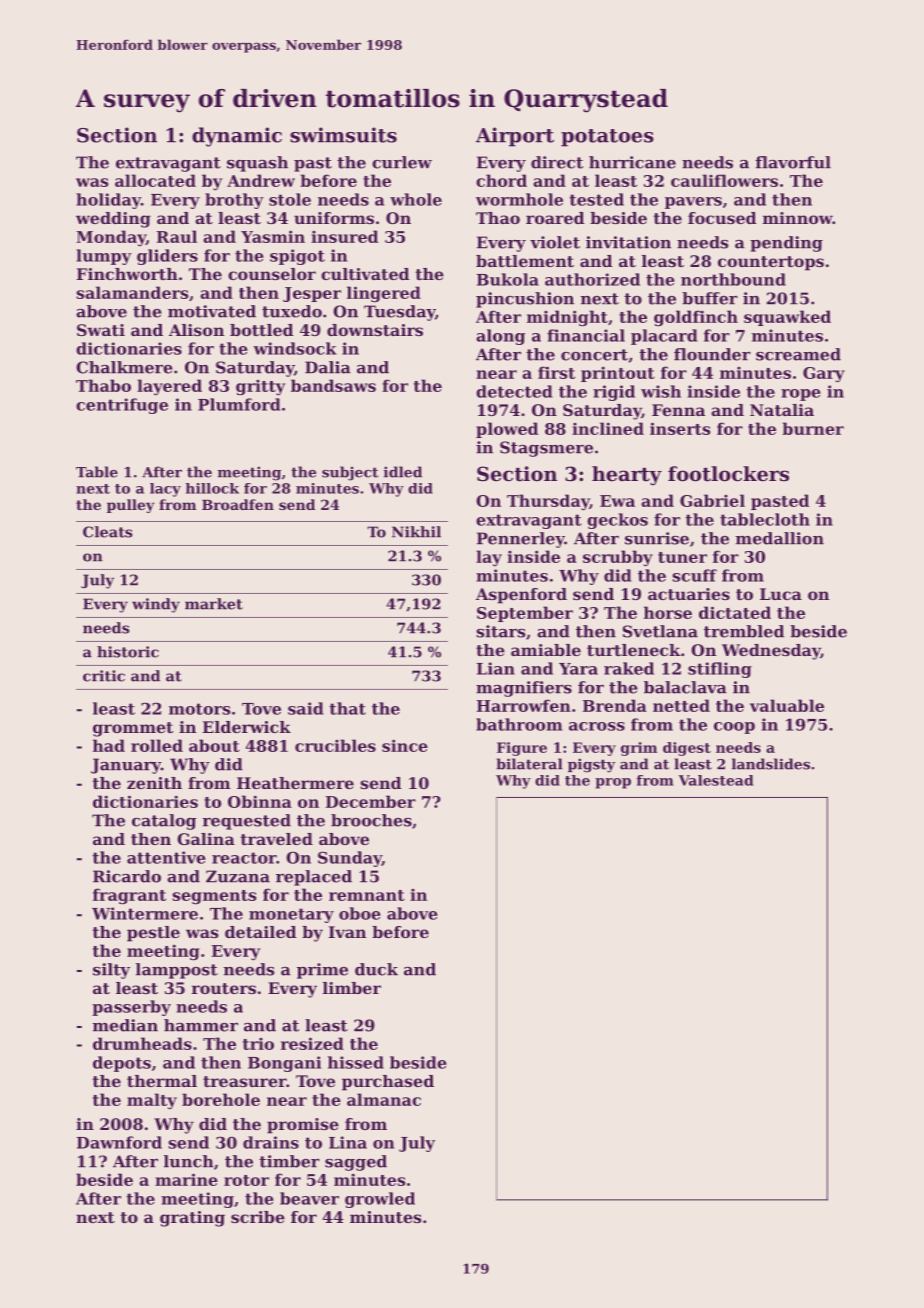  Describe the element at coordinates (246, 822) in the image. I see `requested` at that location.
